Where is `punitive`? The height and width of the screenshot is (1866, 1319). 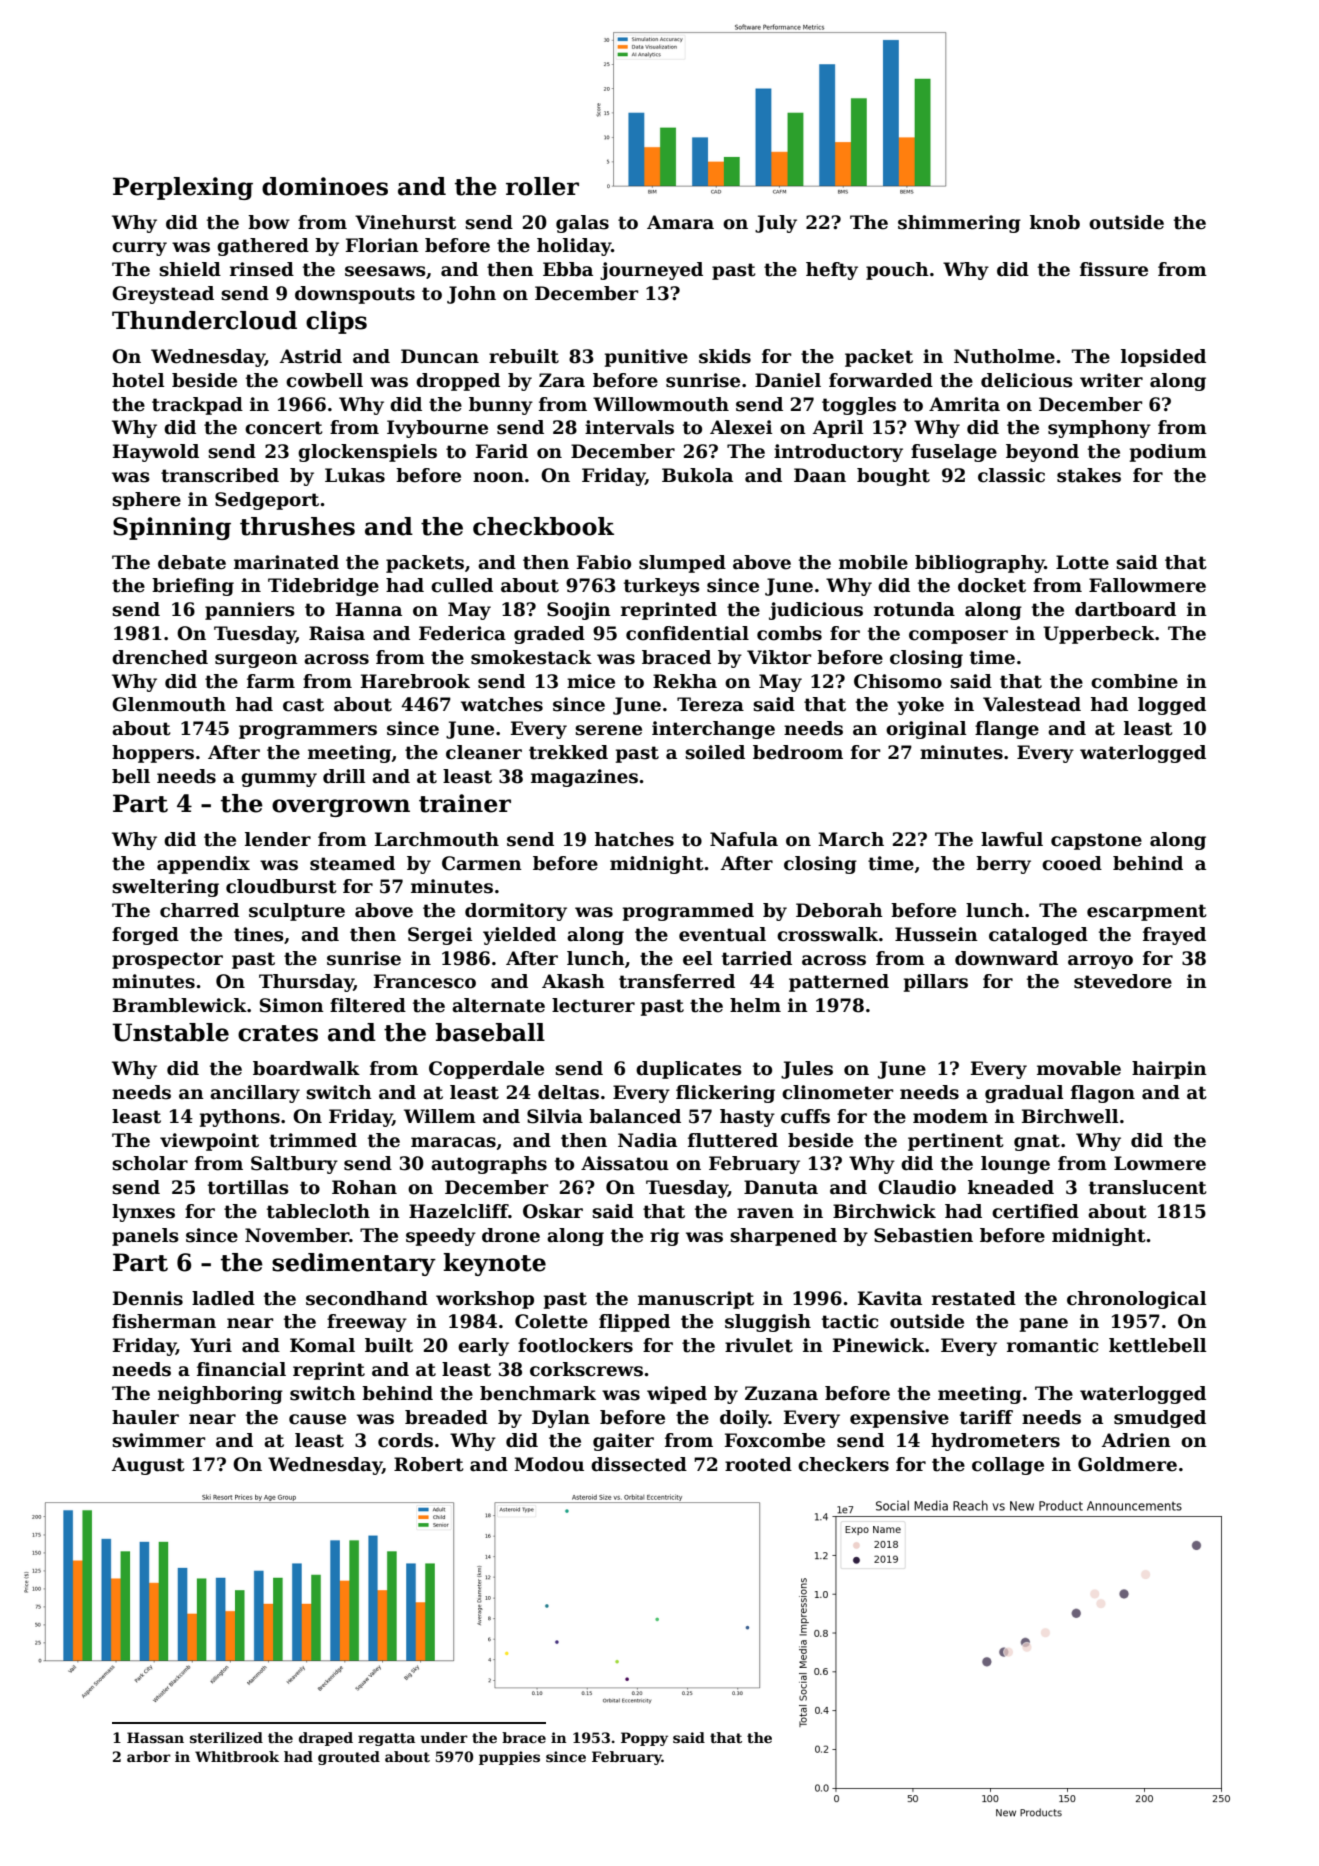 punitive is located at coordinates (646, 358).
